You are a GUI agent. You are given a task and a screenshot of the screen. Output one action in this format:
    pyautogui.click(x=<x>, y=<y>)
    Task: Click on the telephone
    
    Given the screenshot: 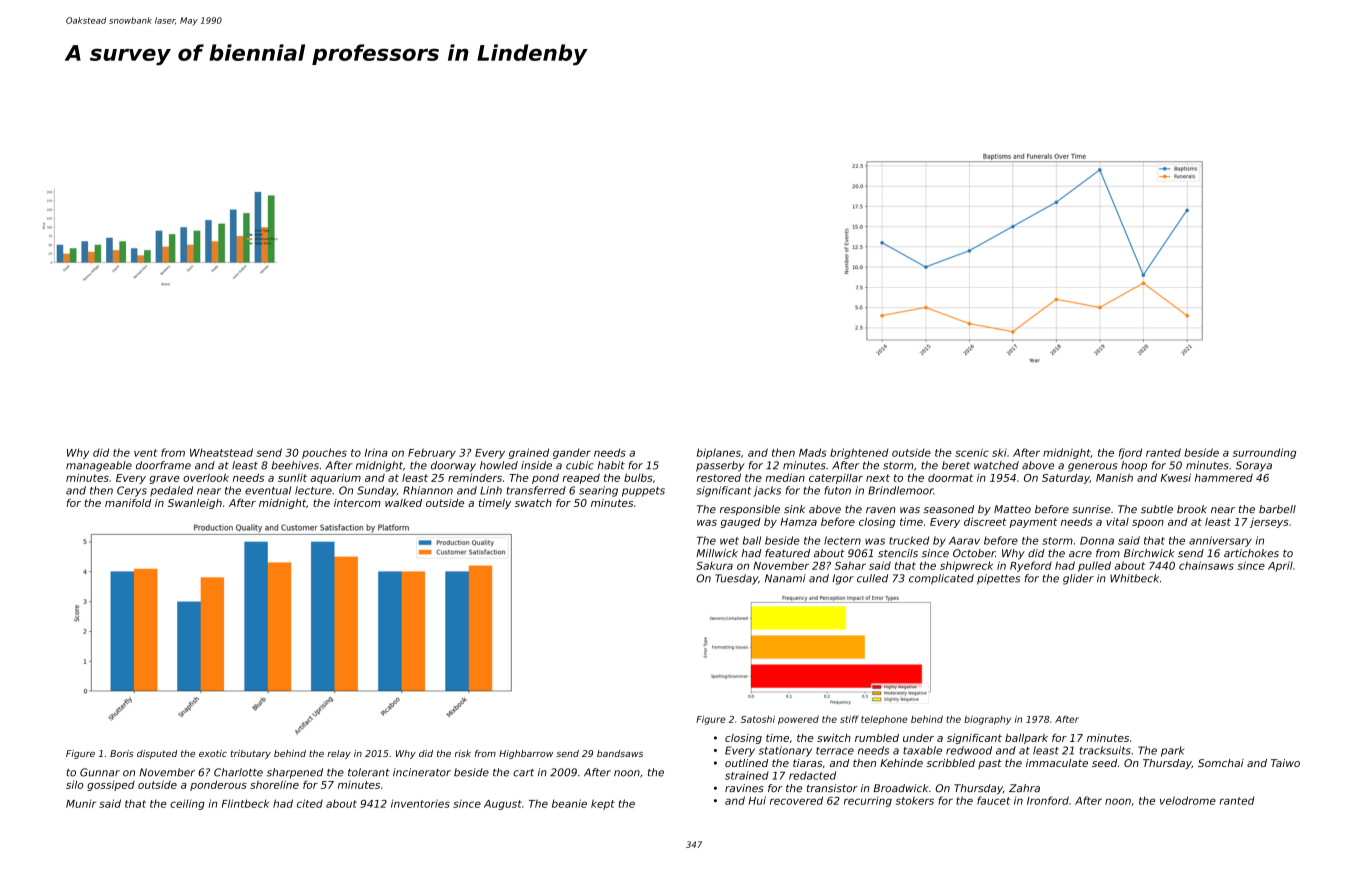 What is the action you would take?
    pyautogui.click(x=884, y=719)
